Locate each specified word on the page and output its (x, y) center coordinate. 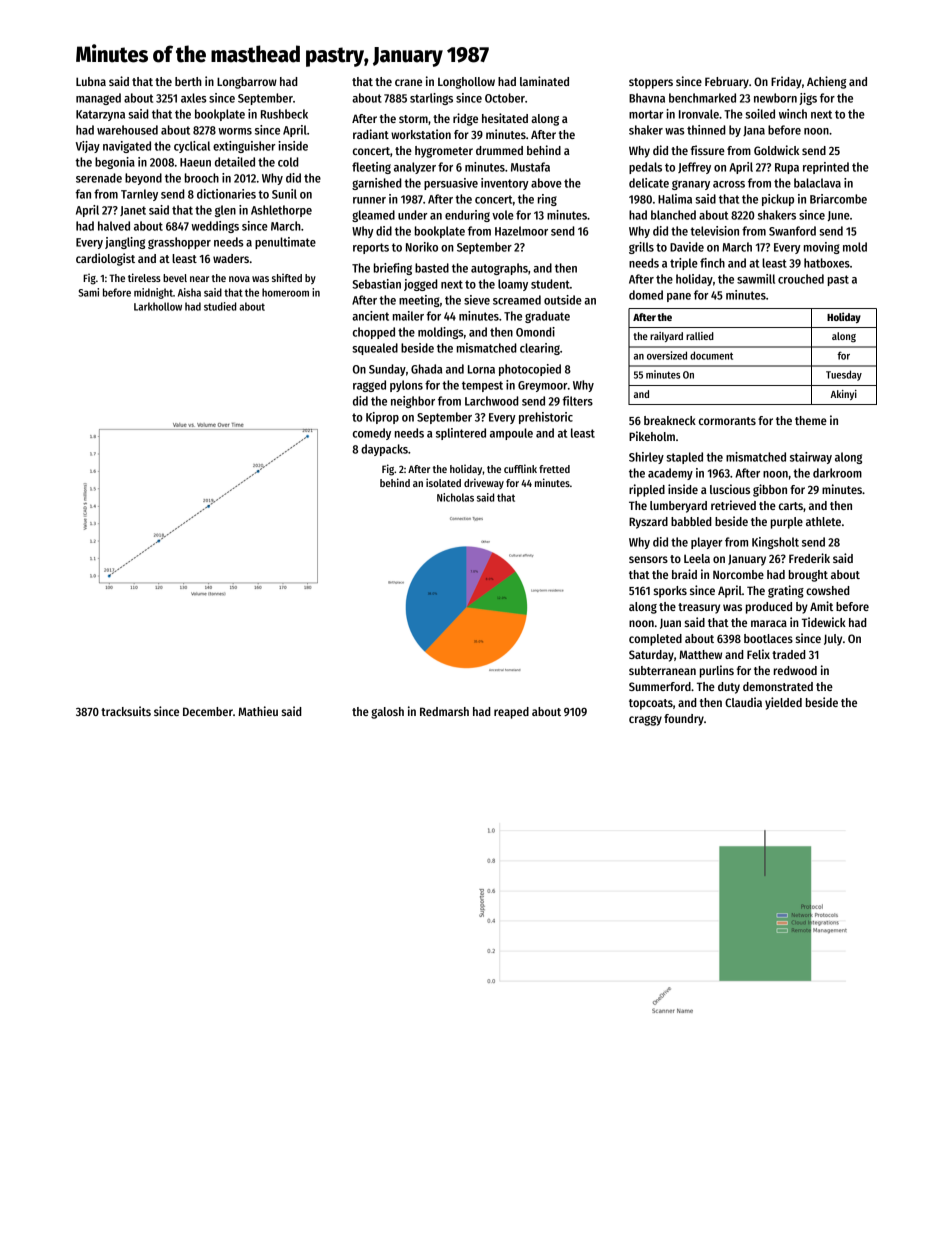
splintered (461, 434)
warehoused (127, 130)
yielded (783, 703)
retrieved (733, 505)
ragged (369, 386)
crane (408, 82)
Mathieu (258, 711)
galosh (387, 713)
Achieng (826, 82)
